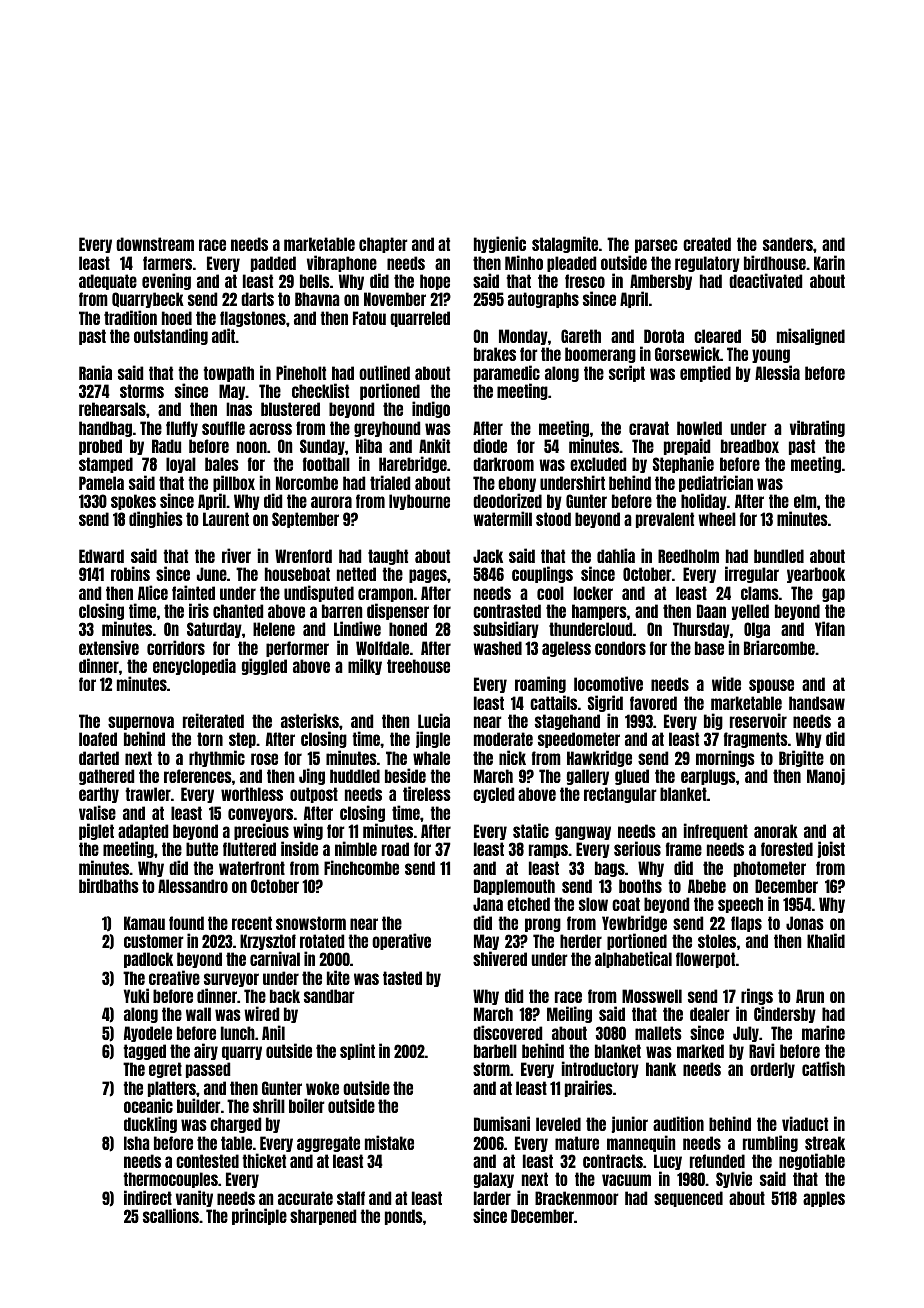 This image has width=924, height=1308. What do you see at coordinates (824, 1199) in the image?
I see `apples` at bounding box center [824, 1199].
